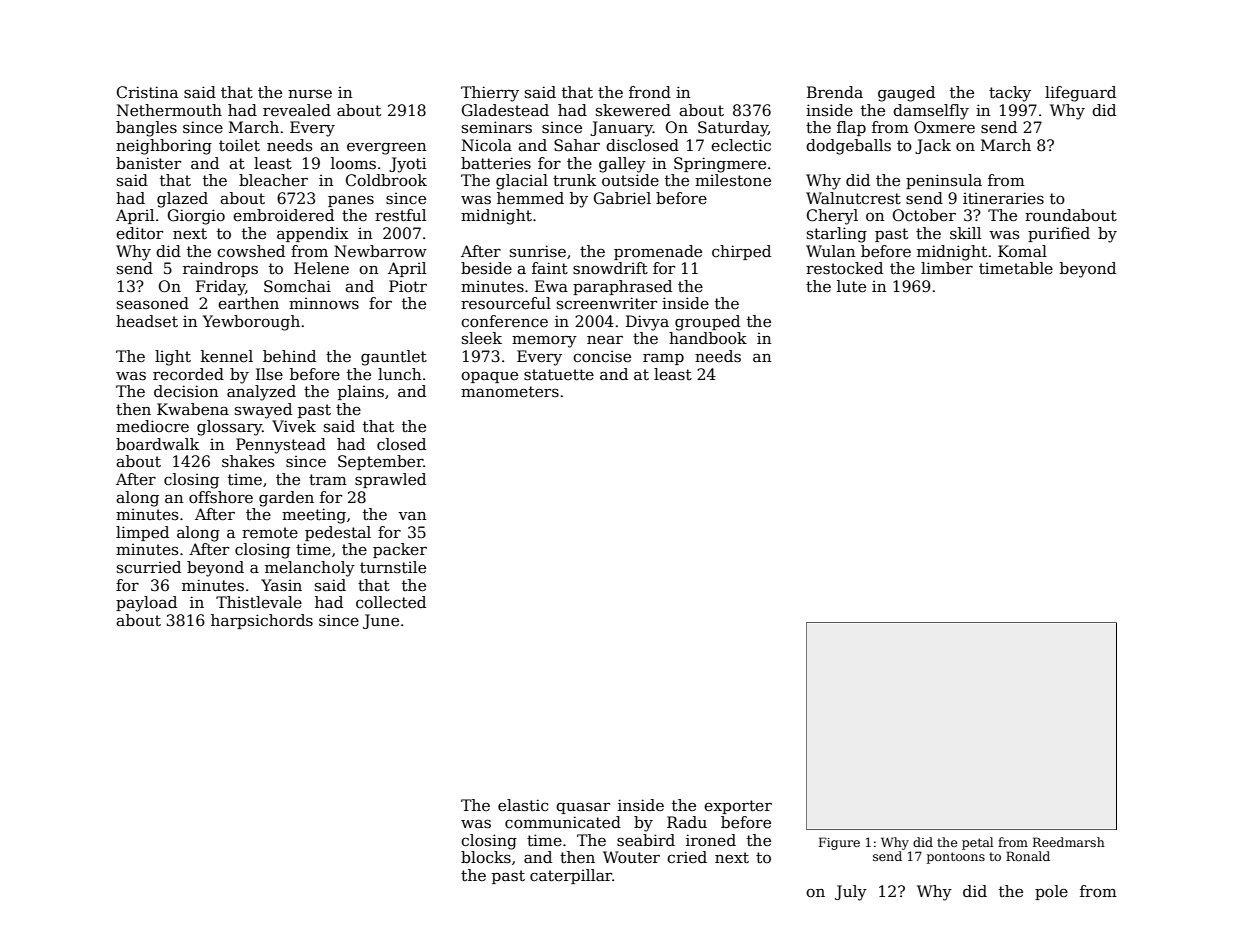  What do you see at coordinates (947, 268) in the screenshot?
I see `limber` at bounding box center [947, 268].
